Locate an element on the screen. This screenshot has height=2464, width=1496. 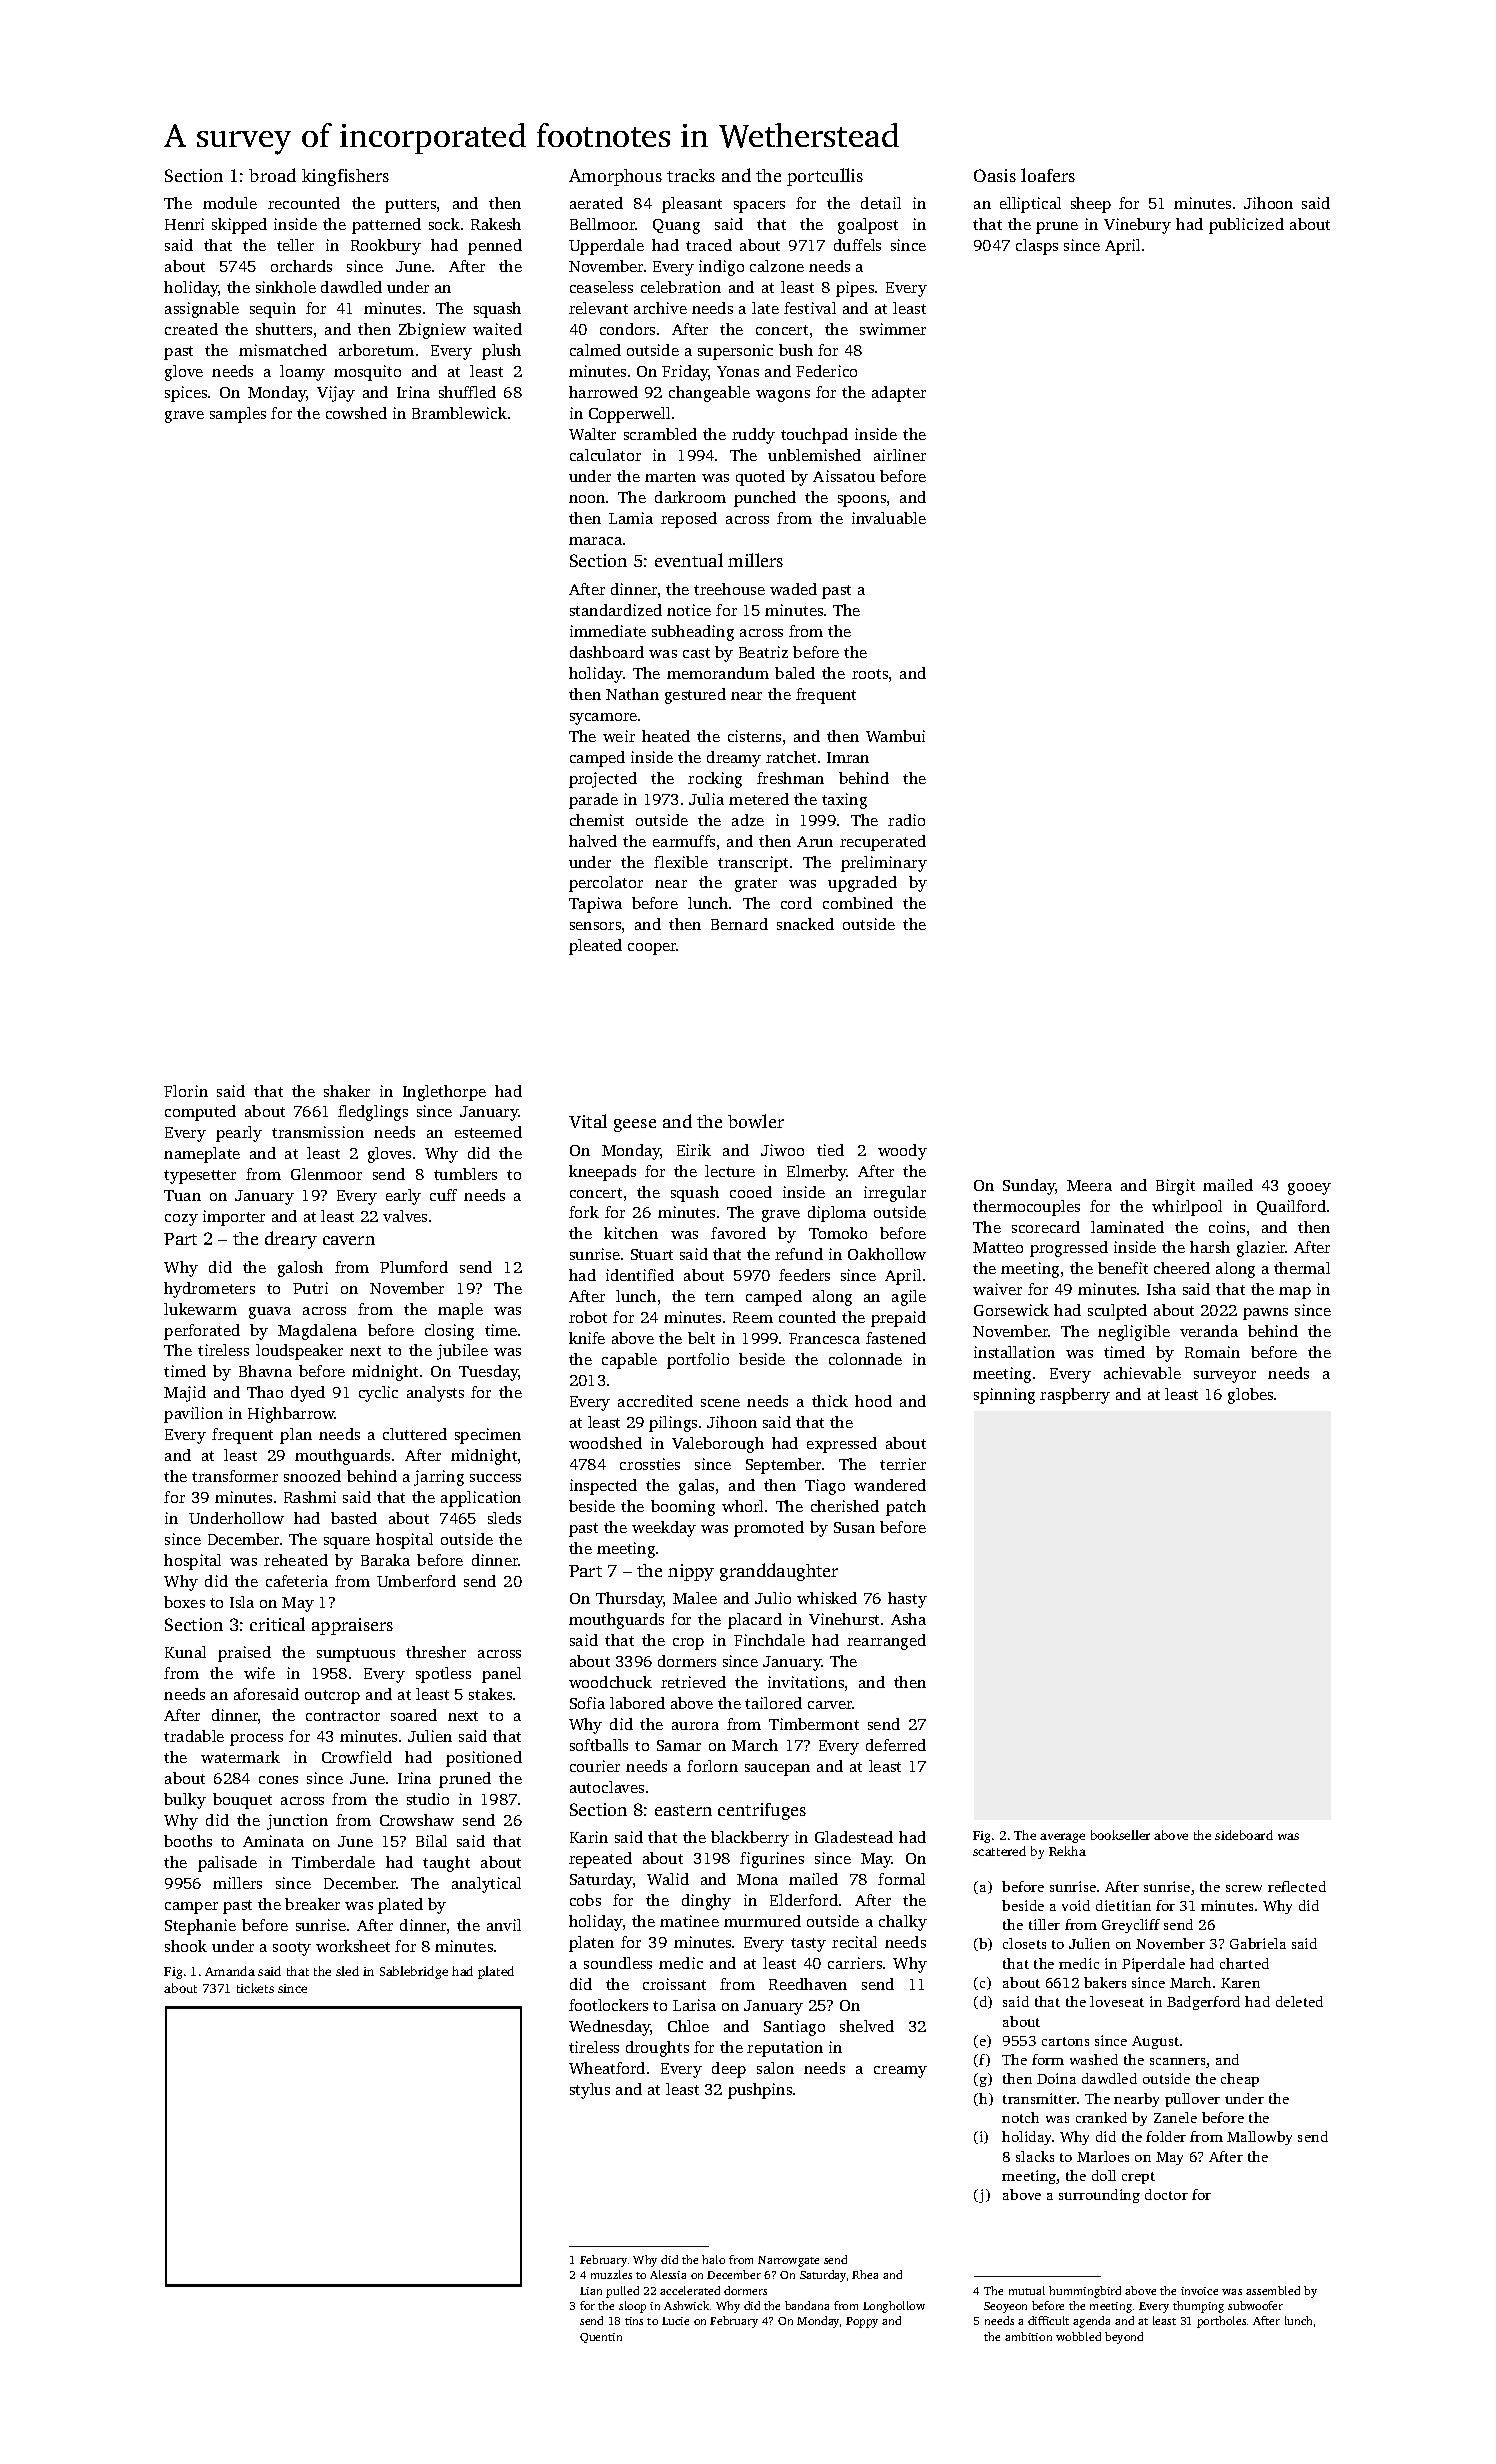
publicized is located at coordinates (1246, 226).
